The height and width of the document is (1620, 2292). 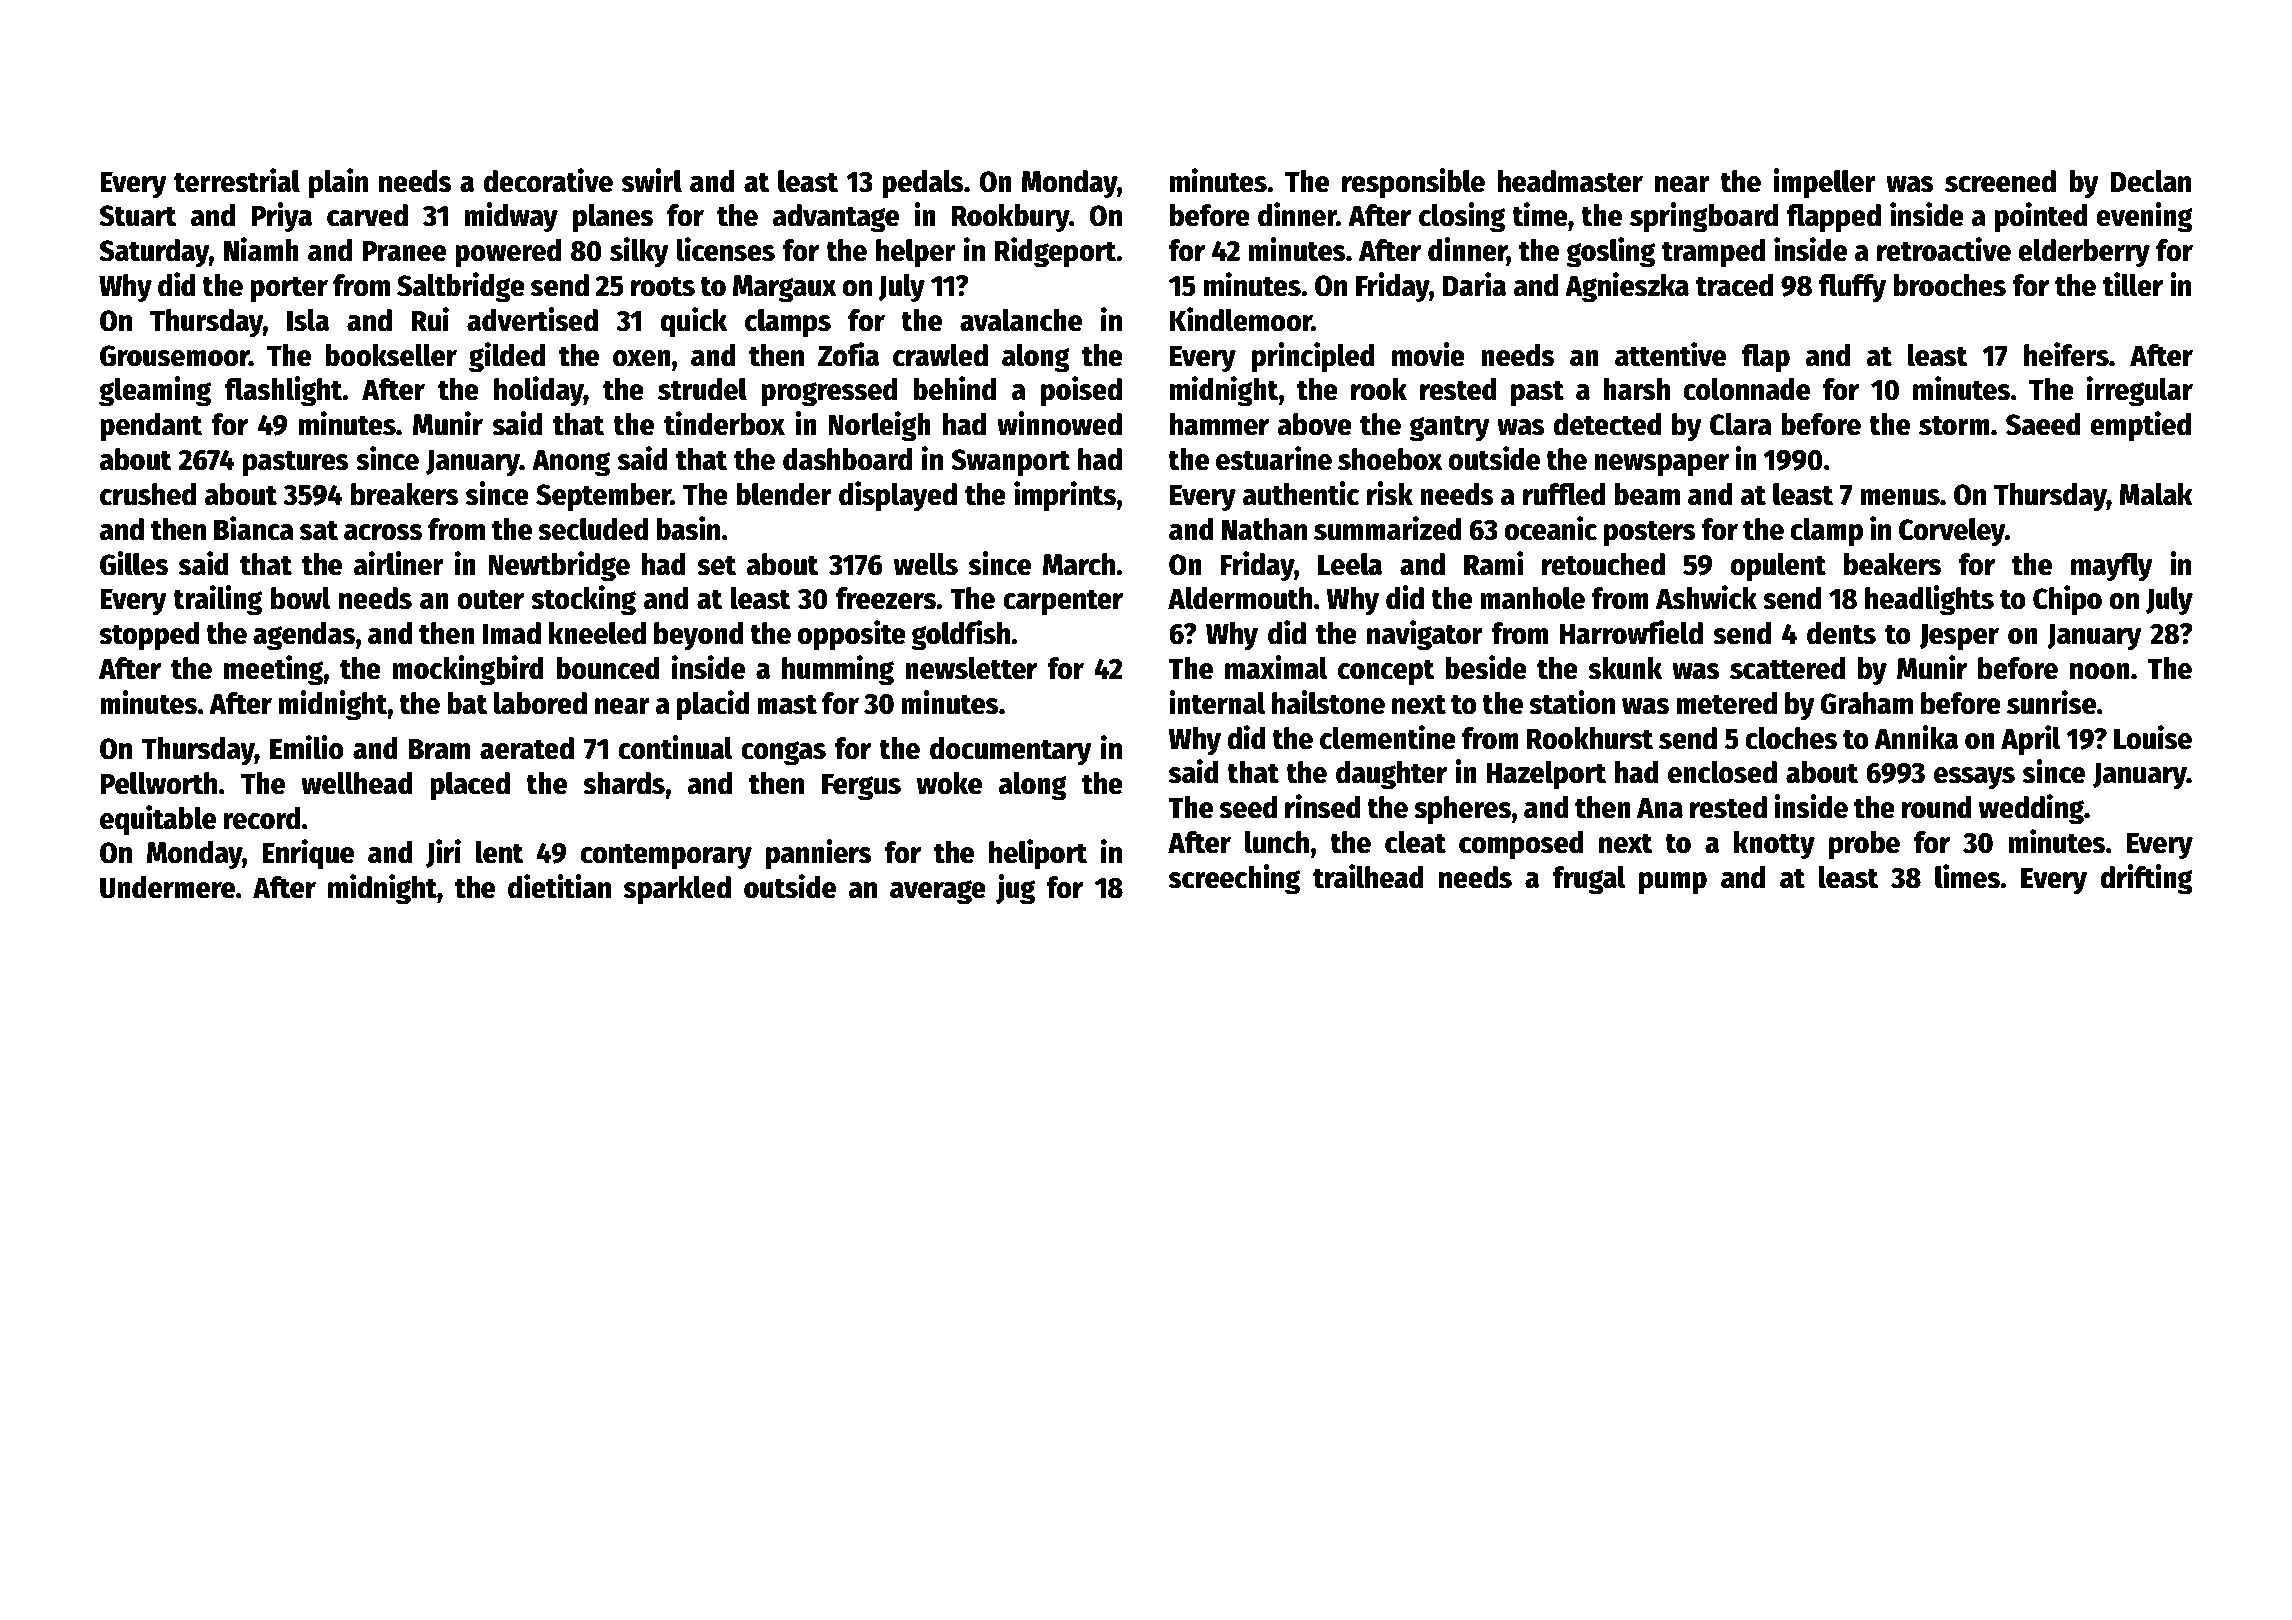 What do you see at coordinates (261, 818) in the document?
I see `record` at bounding box center [261, 818].
